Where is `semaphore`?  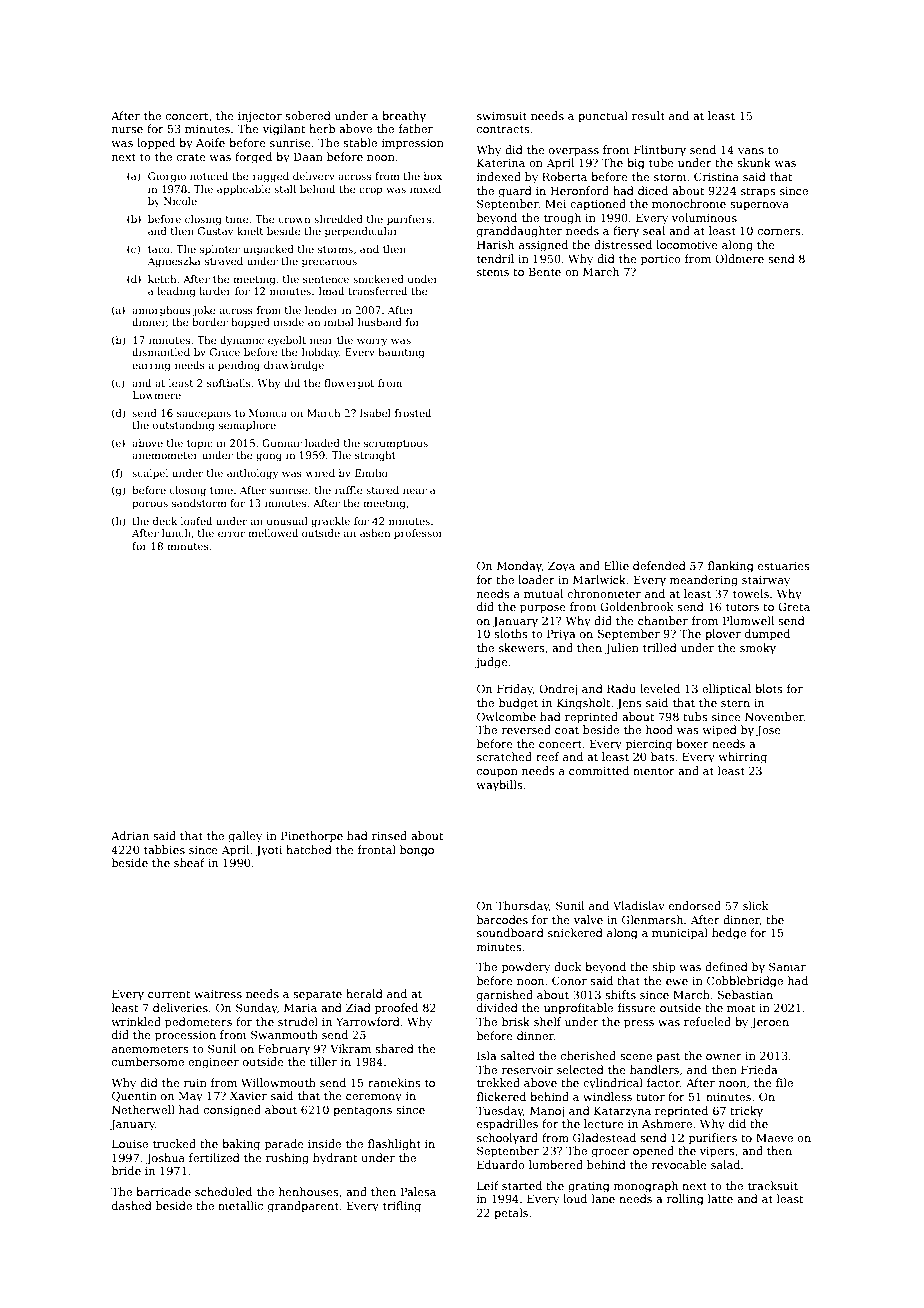 semaphore is located at coordinates (247, 426).
